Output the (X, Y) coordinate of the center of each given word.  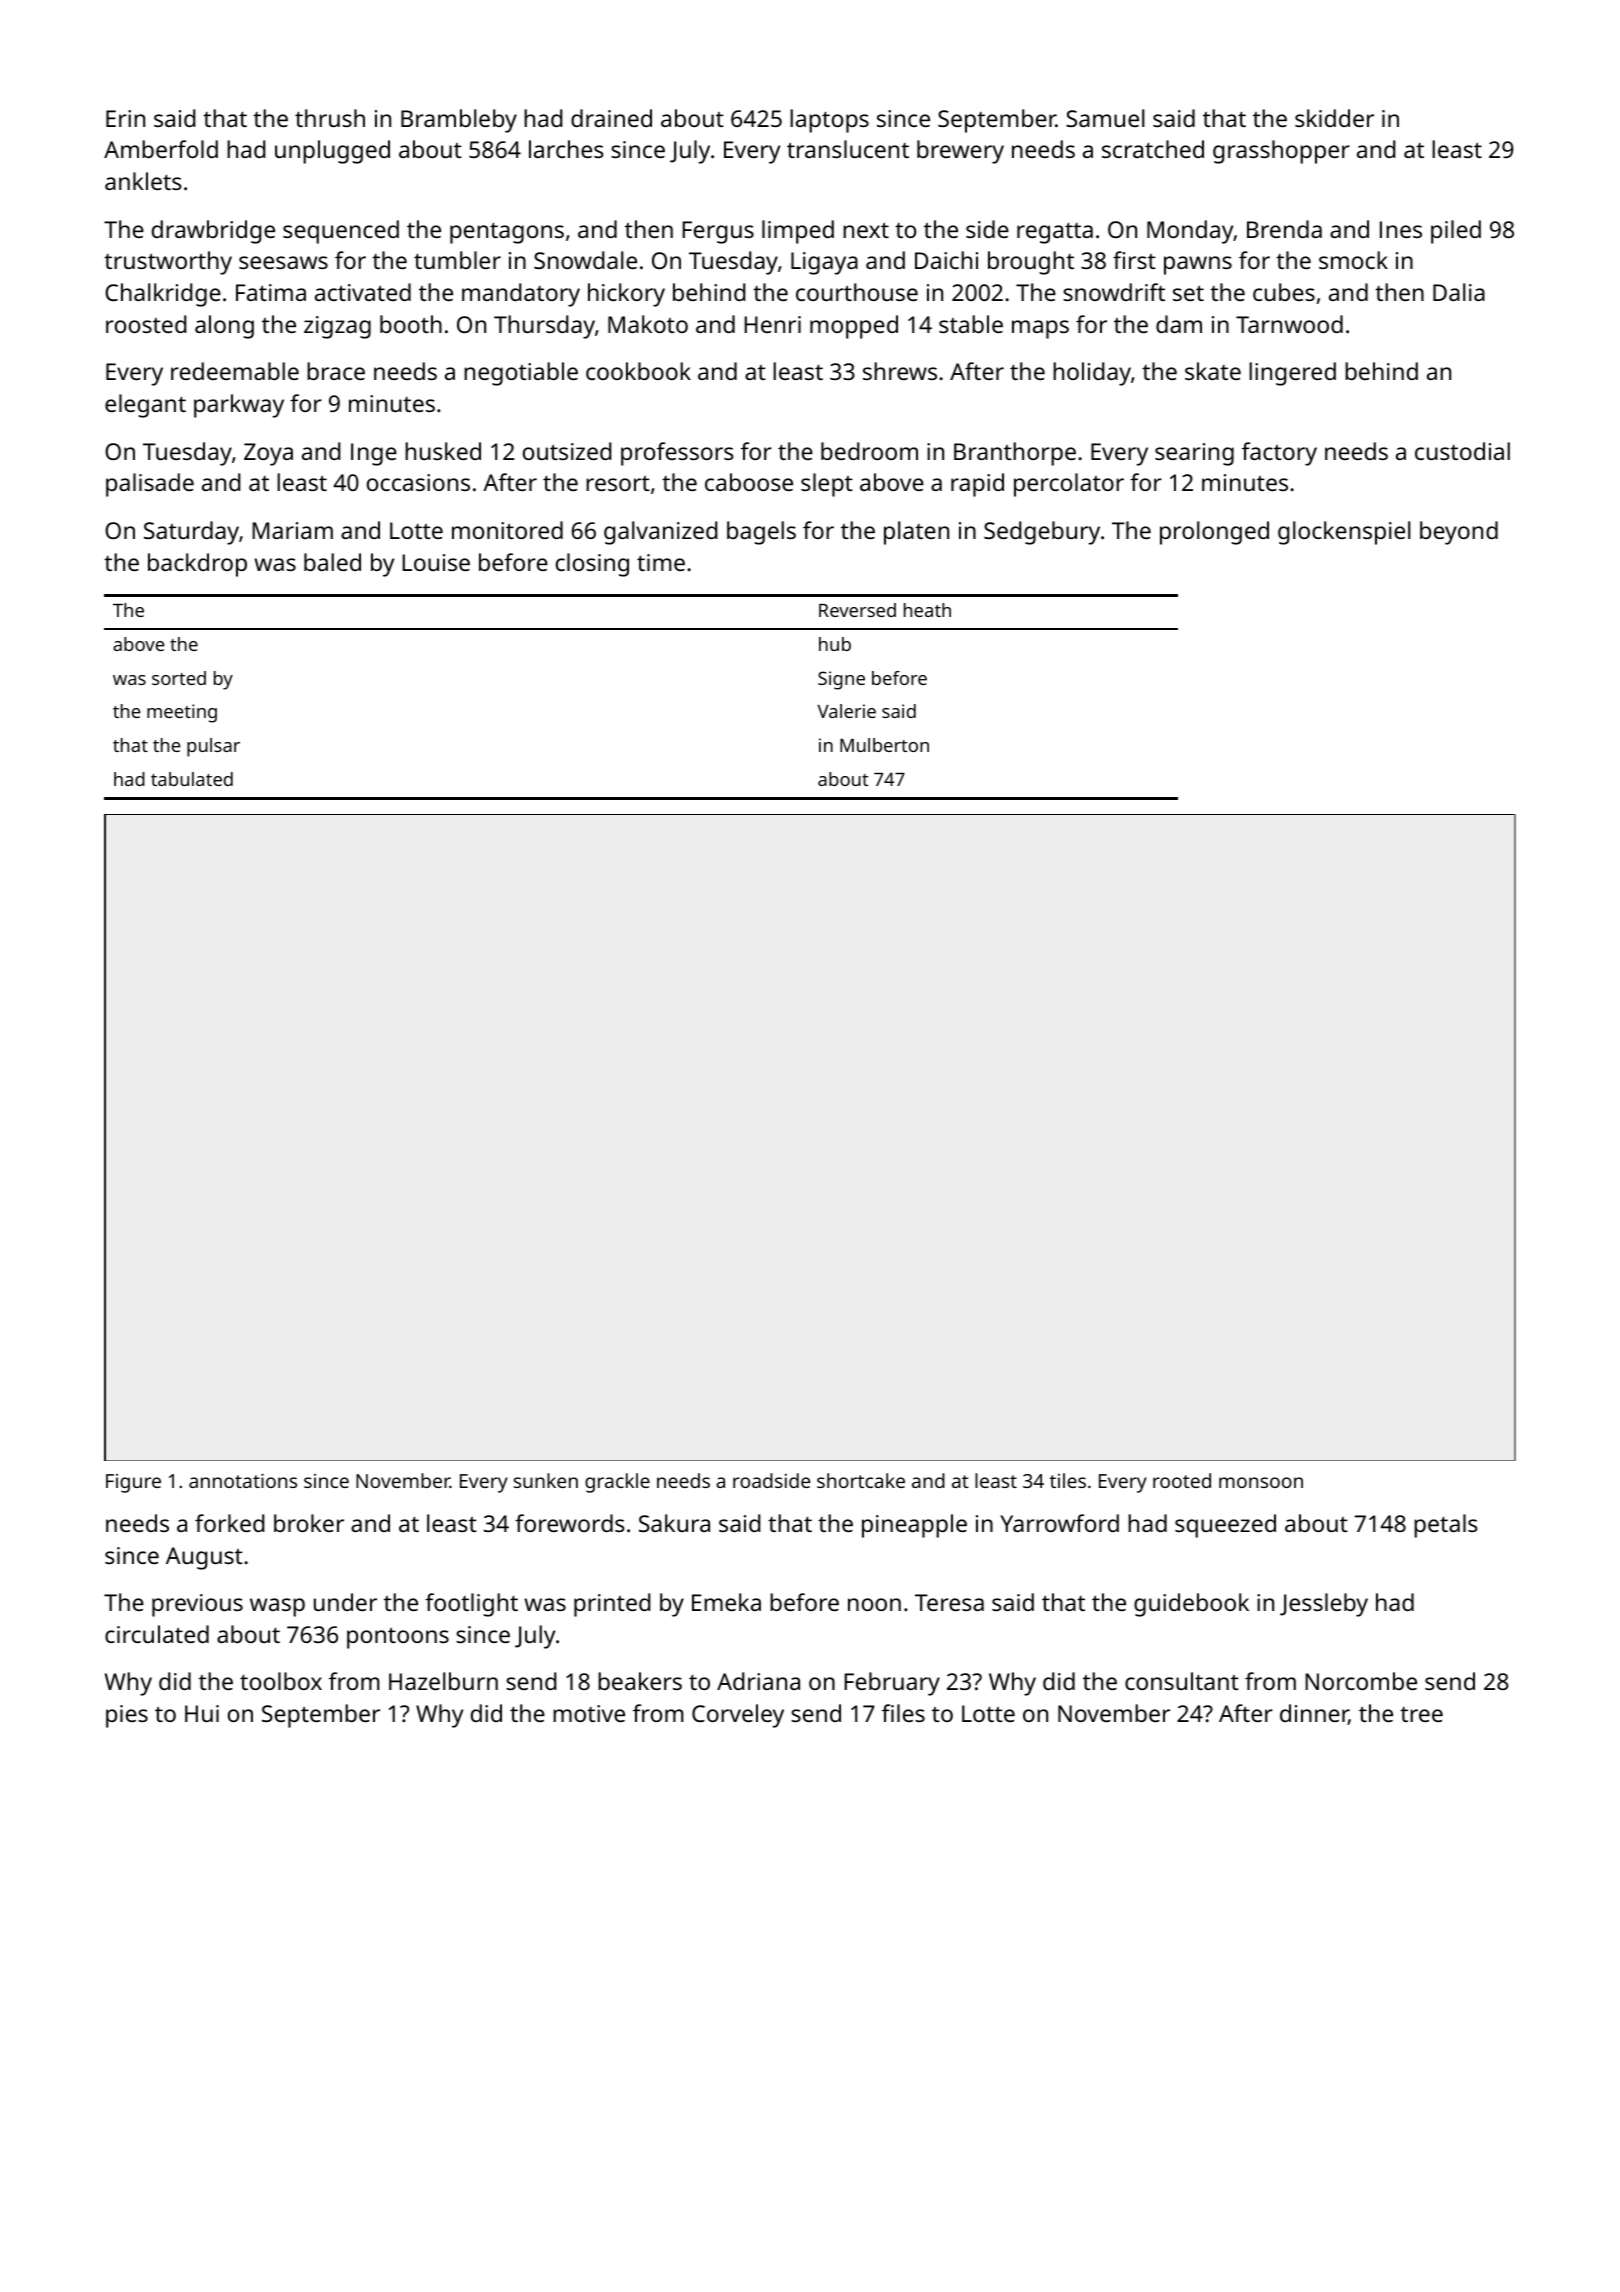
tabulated (192, 779)
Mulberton (884, 745)
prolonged (1214, 533)
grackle (617, 1483)
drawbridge (213, 232)
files (903, 1713)
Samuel (1105, 118)
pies (127, 1716)
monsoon (1261, 1482)
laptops (829, 121)
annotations (243, 1480)
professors (677, 454)
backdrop (197, 565)
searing (1194, 454)
